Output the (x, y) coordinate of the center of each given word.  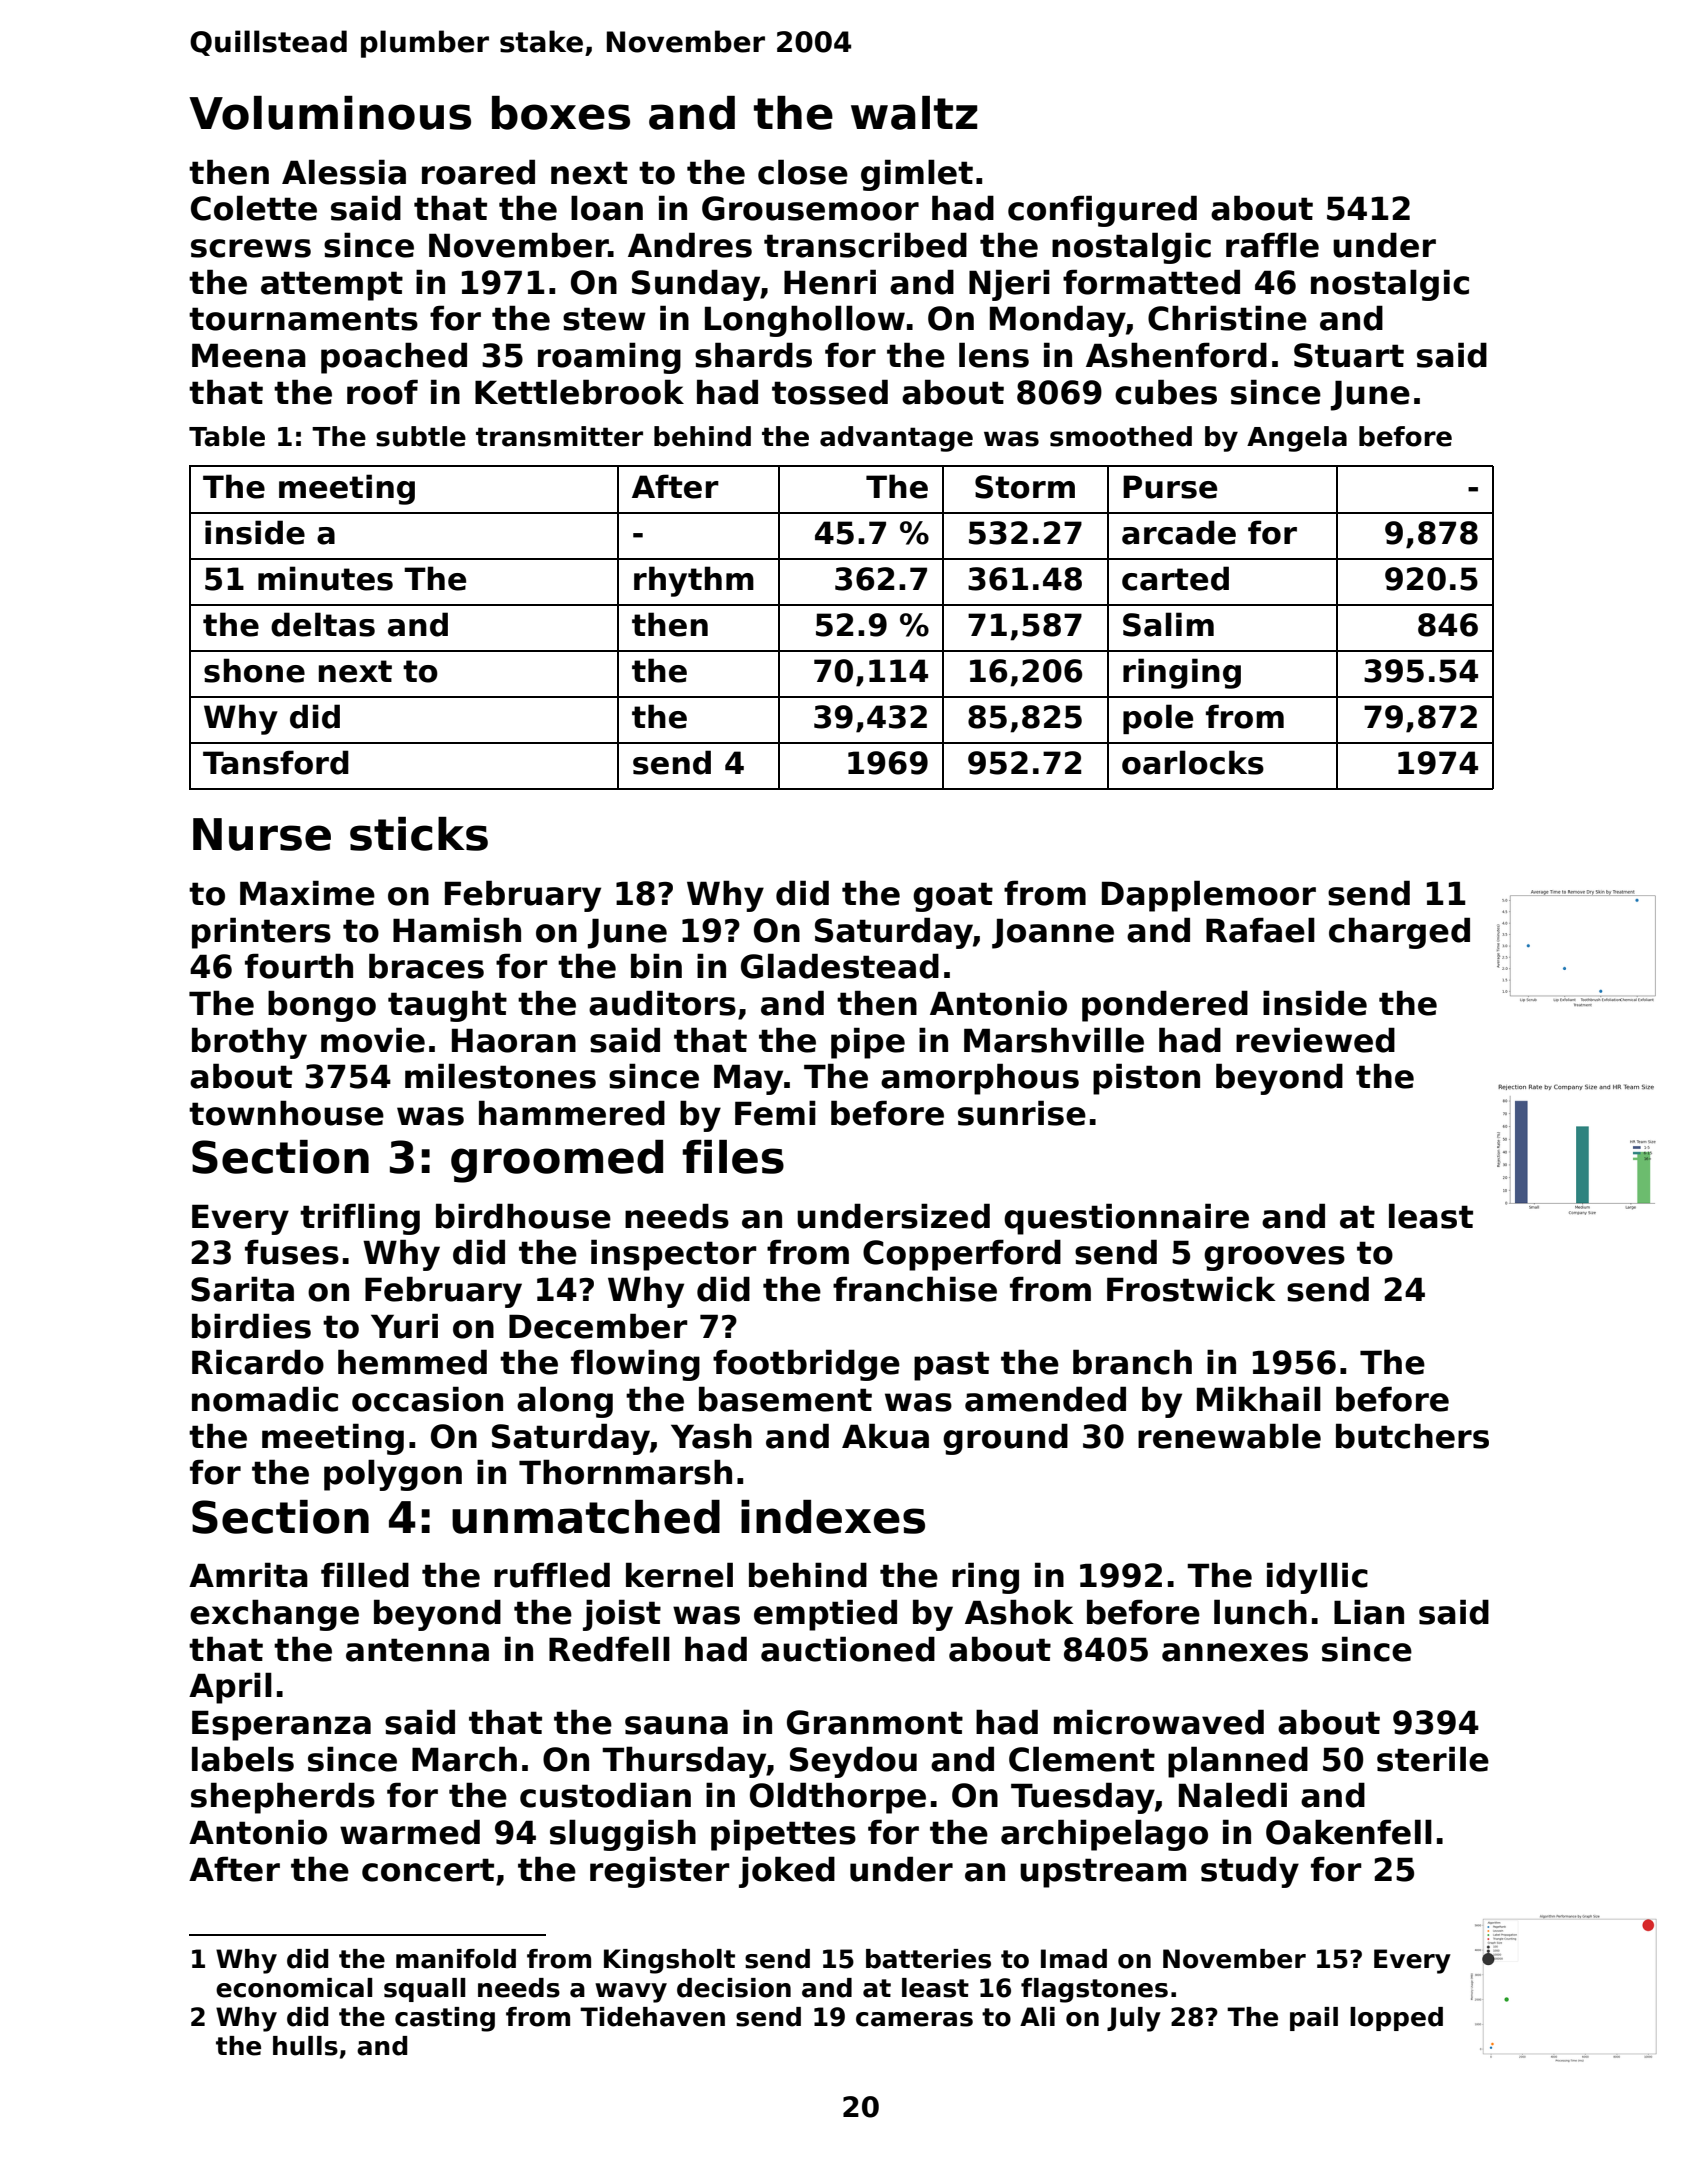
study (1250, 1872)
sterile (1433, 1759)
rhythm (694, 581)
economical (294, 1988)
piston (1146, 1079)
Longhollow (805, 321)
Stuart (1349, 355)
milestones (500, 1076)
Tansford (276, 762)
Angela (1297, 439)
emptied (825, 1615)
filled (365, 1575)
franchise (915, 1289)
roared (478, 172)
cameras (914, 2019)
